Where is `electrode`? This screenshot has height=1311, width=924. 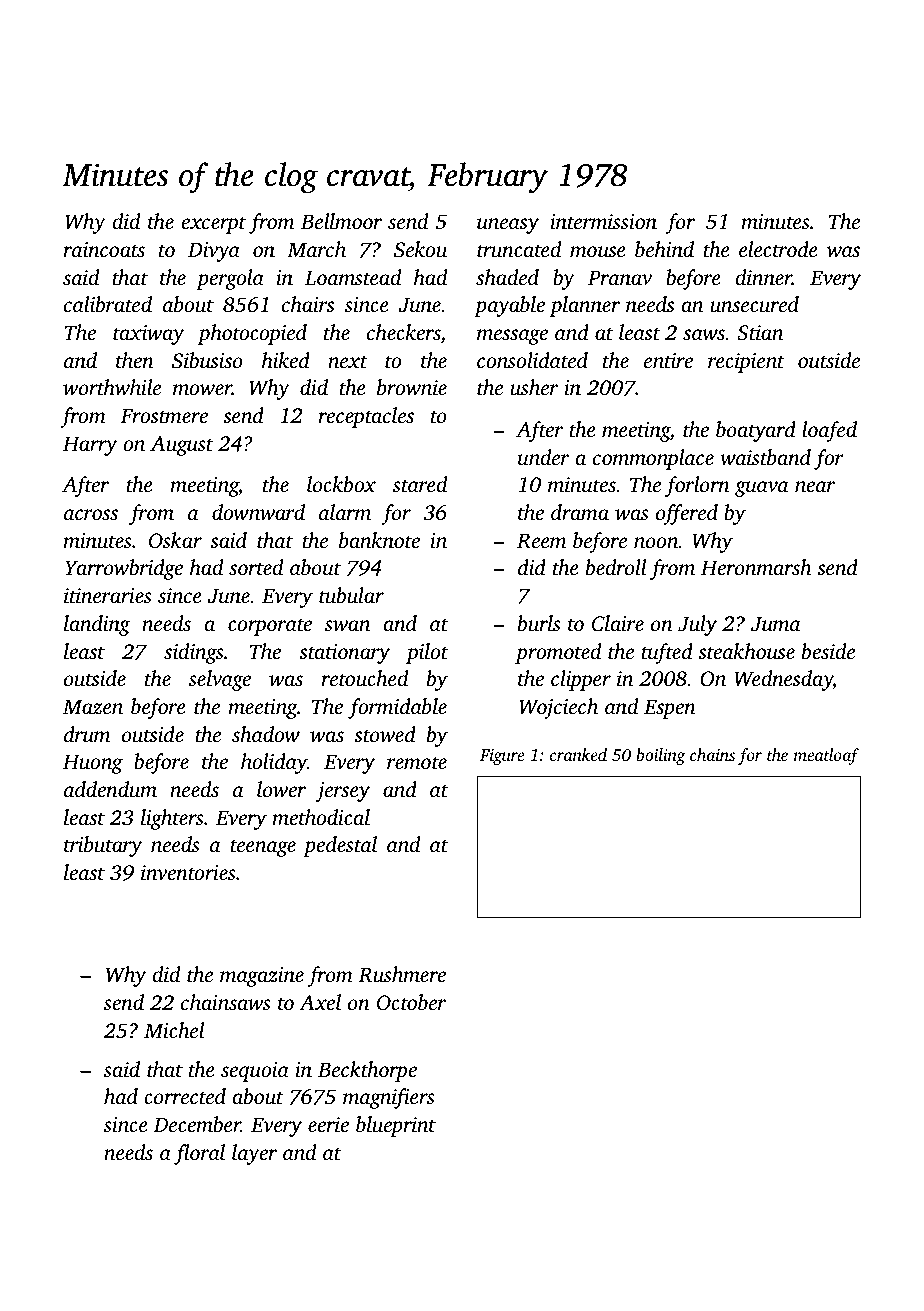
electrode is located at coordinates (778, 249).
